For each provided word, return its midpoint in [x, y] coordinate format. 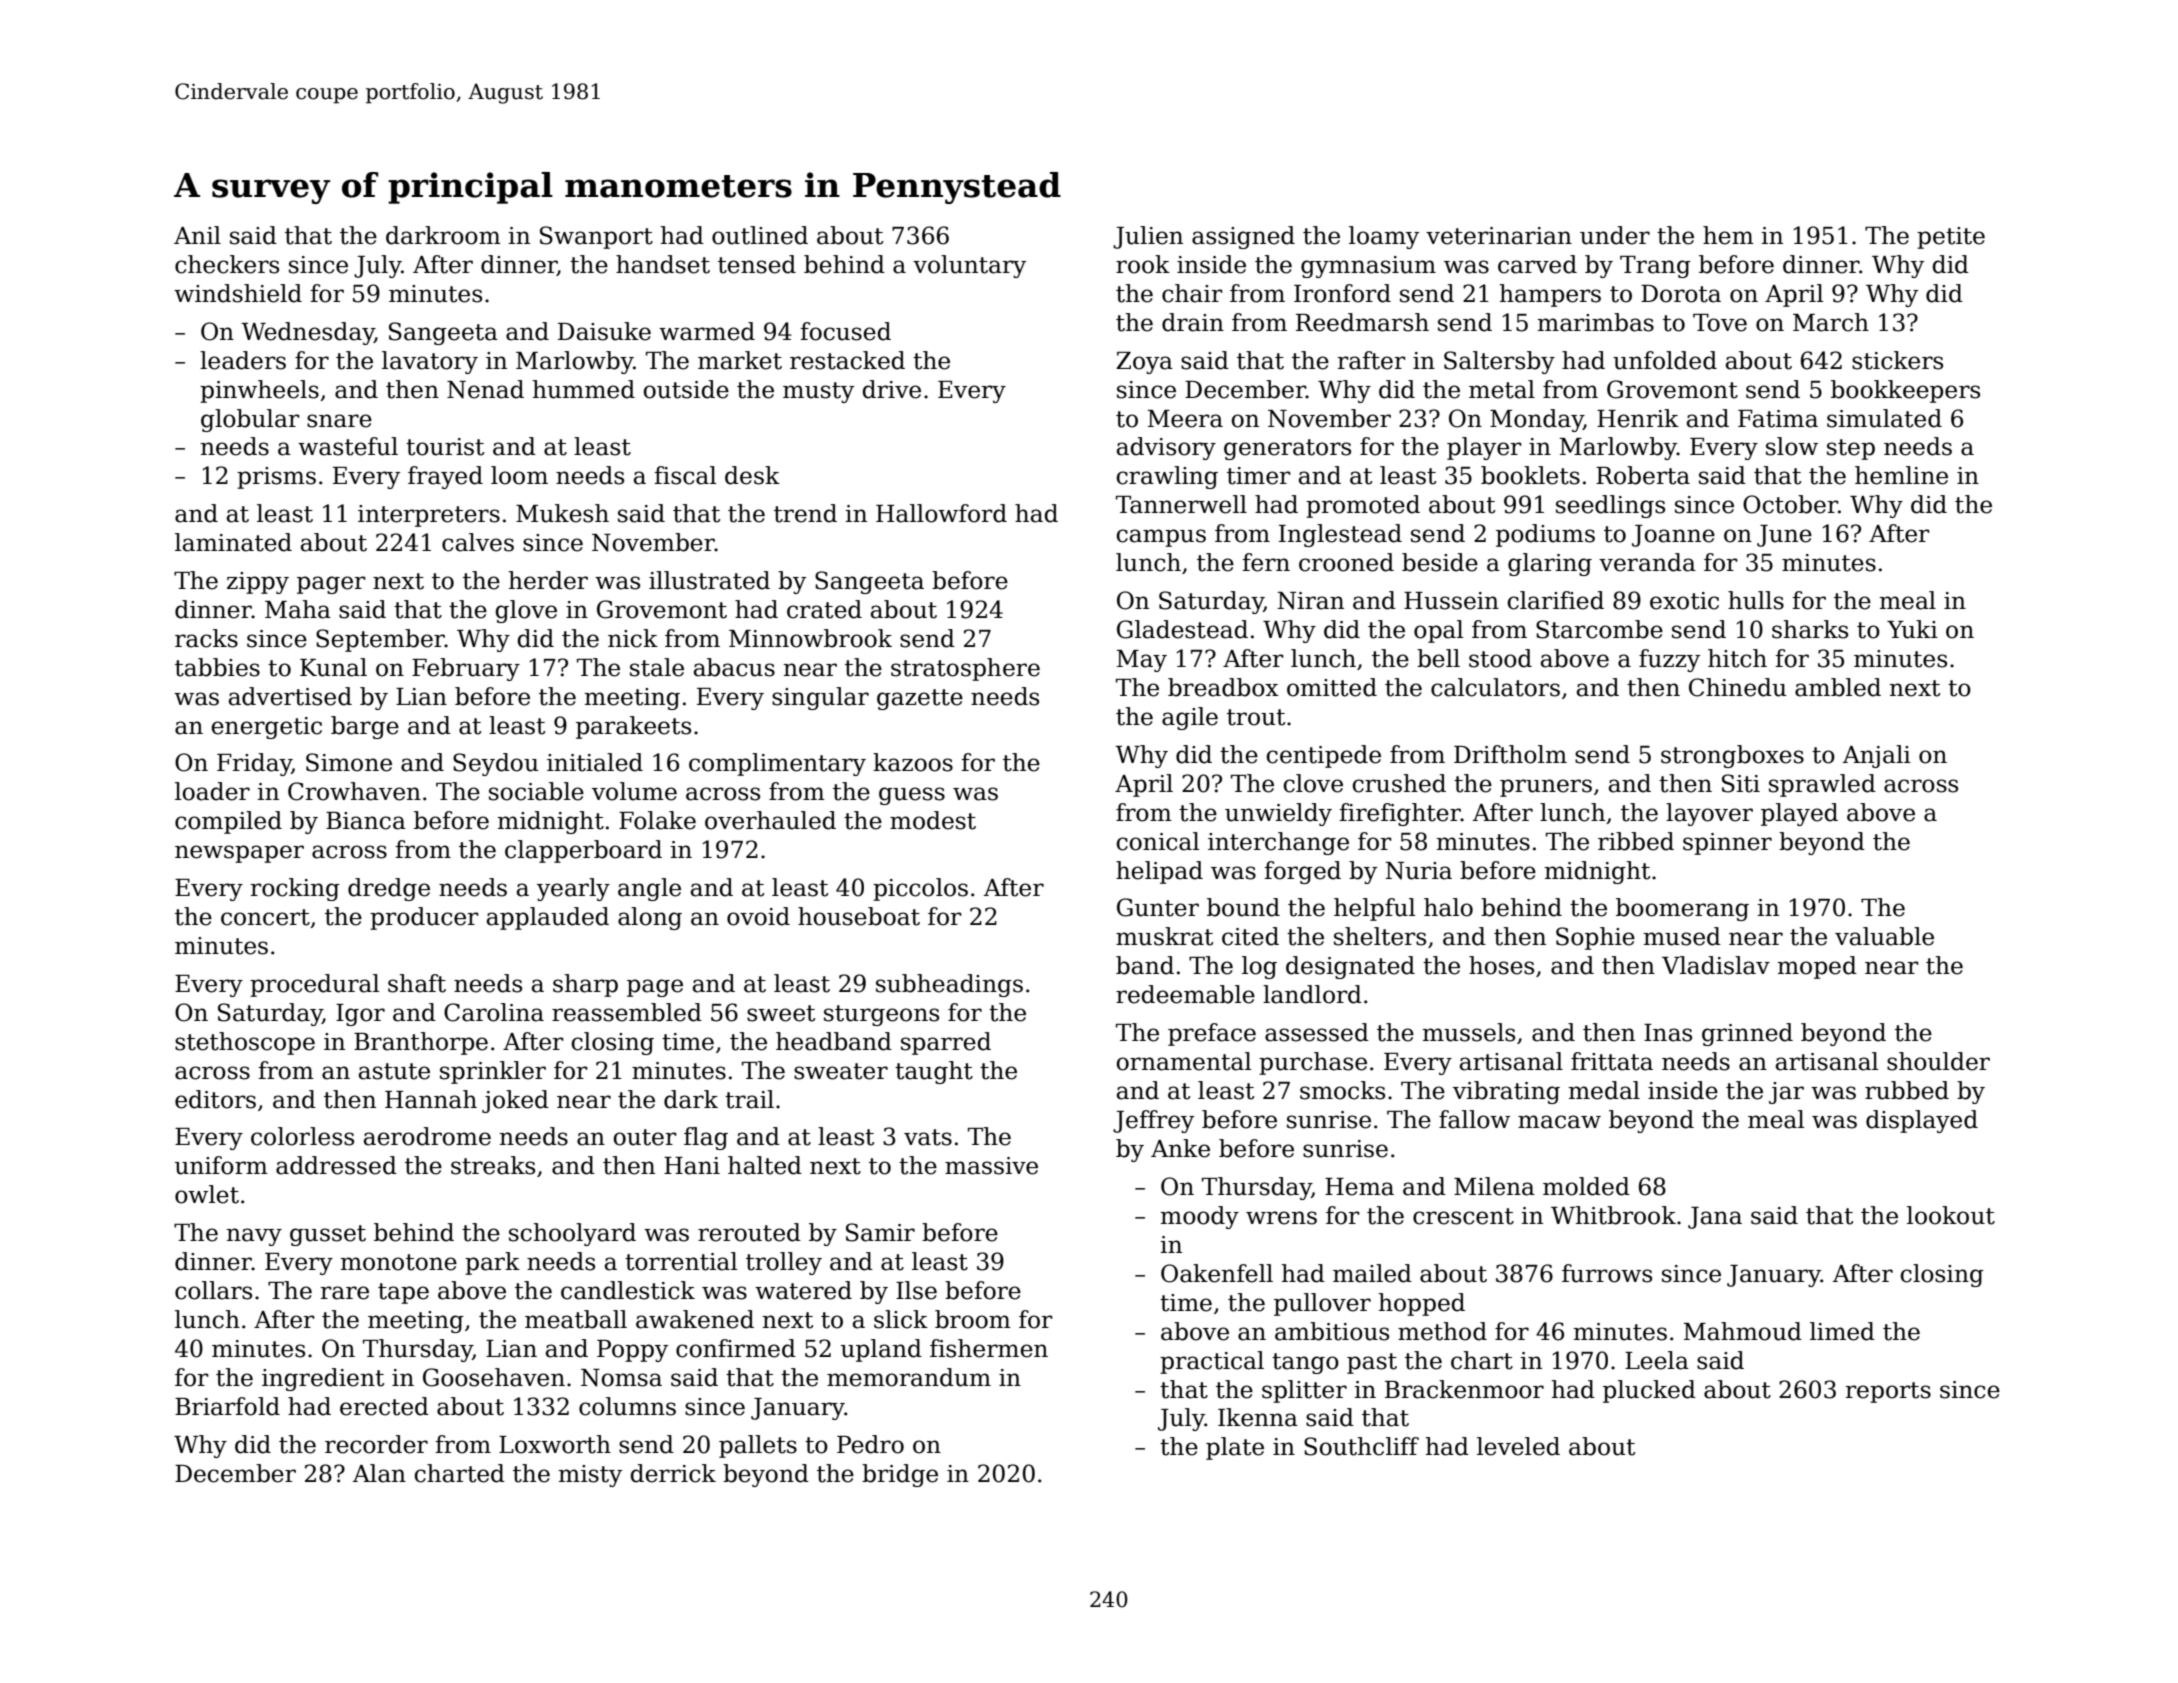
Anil [197, 235]
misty [590, 1476]
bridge [900, 1475]
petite [1951, 238]
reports [1888, 1392]
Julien [1148, 237]
